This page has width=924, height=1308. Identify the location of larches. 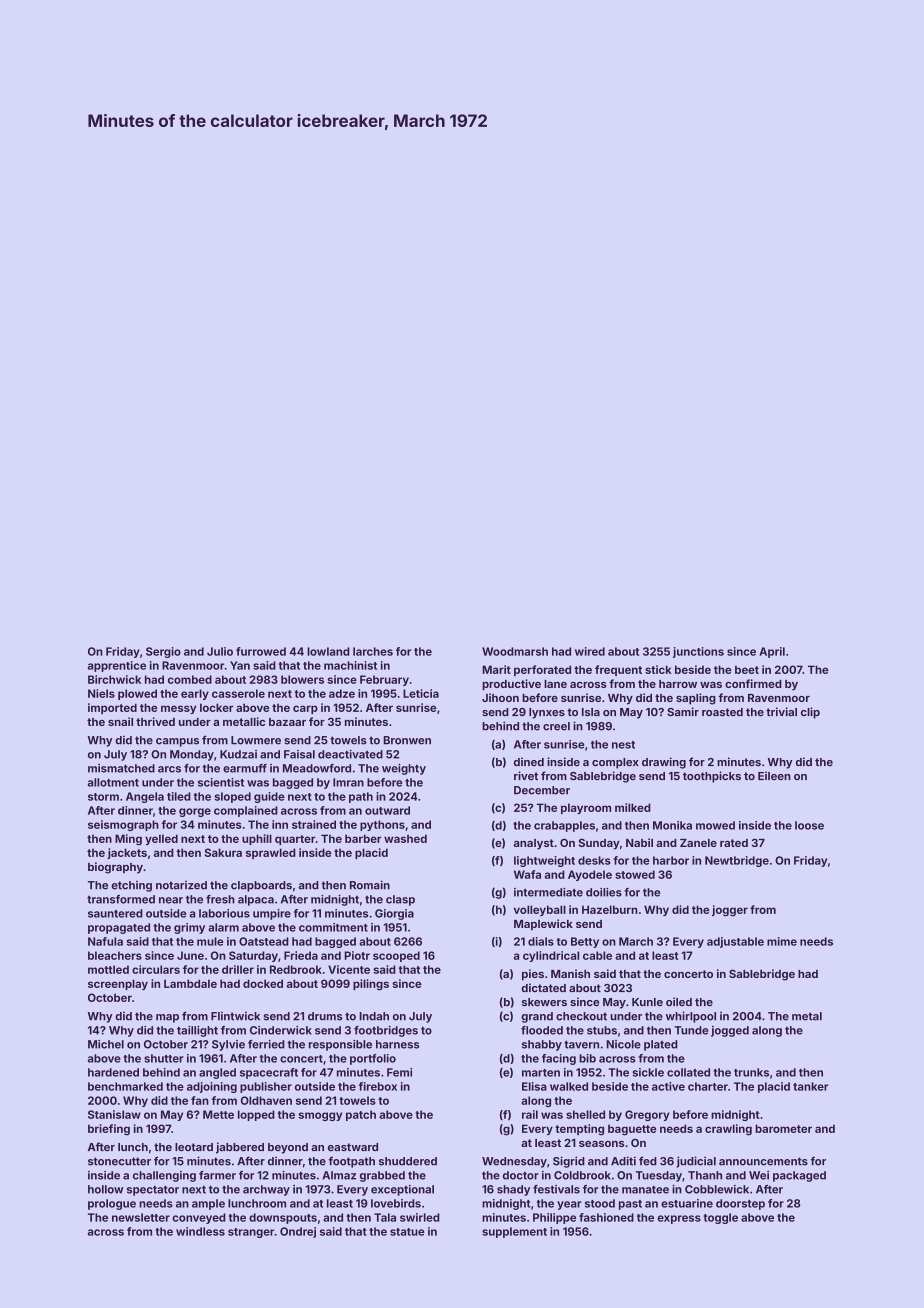
(373, 651).
